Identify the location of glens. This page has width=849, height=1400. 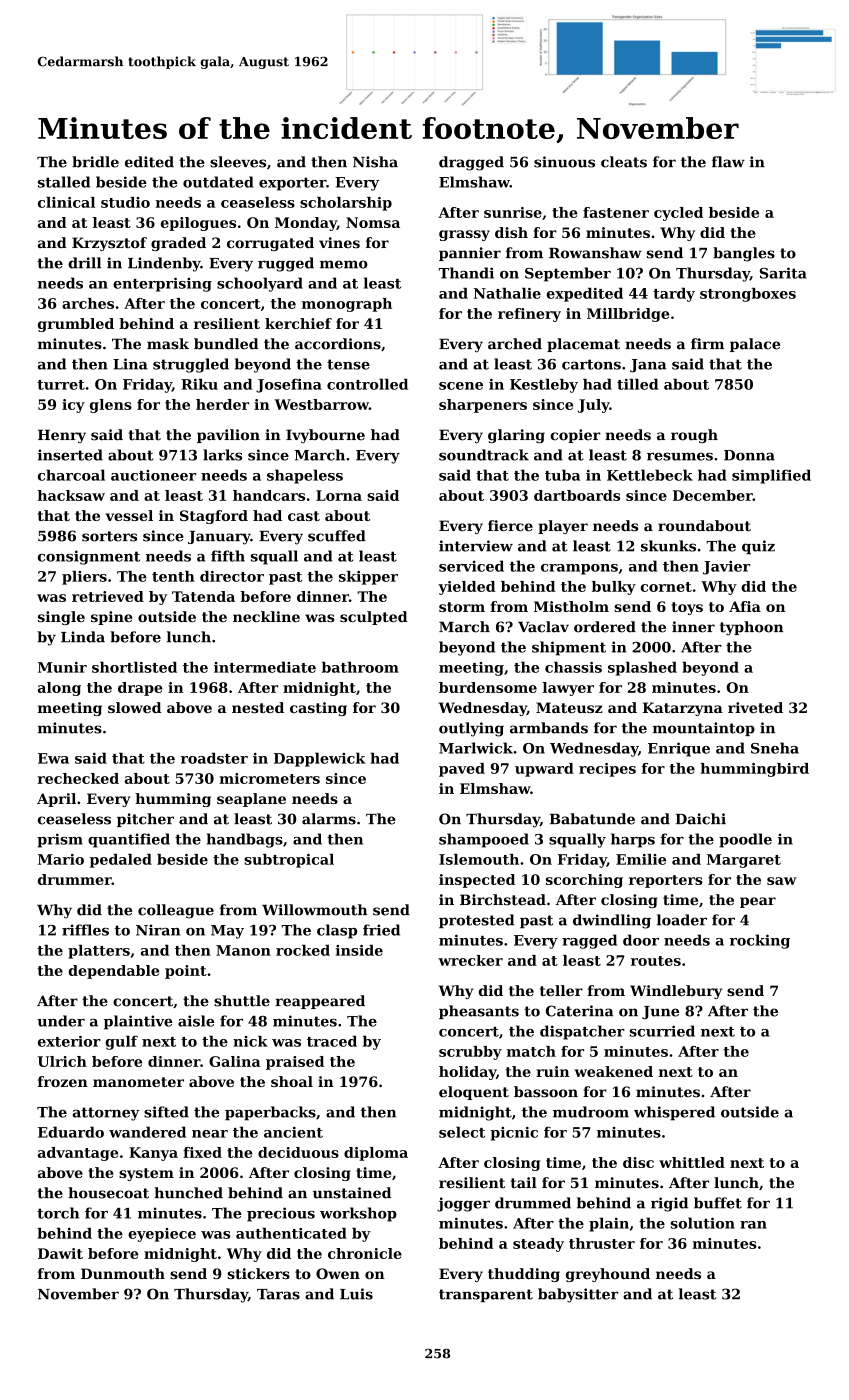
(111, 406).
